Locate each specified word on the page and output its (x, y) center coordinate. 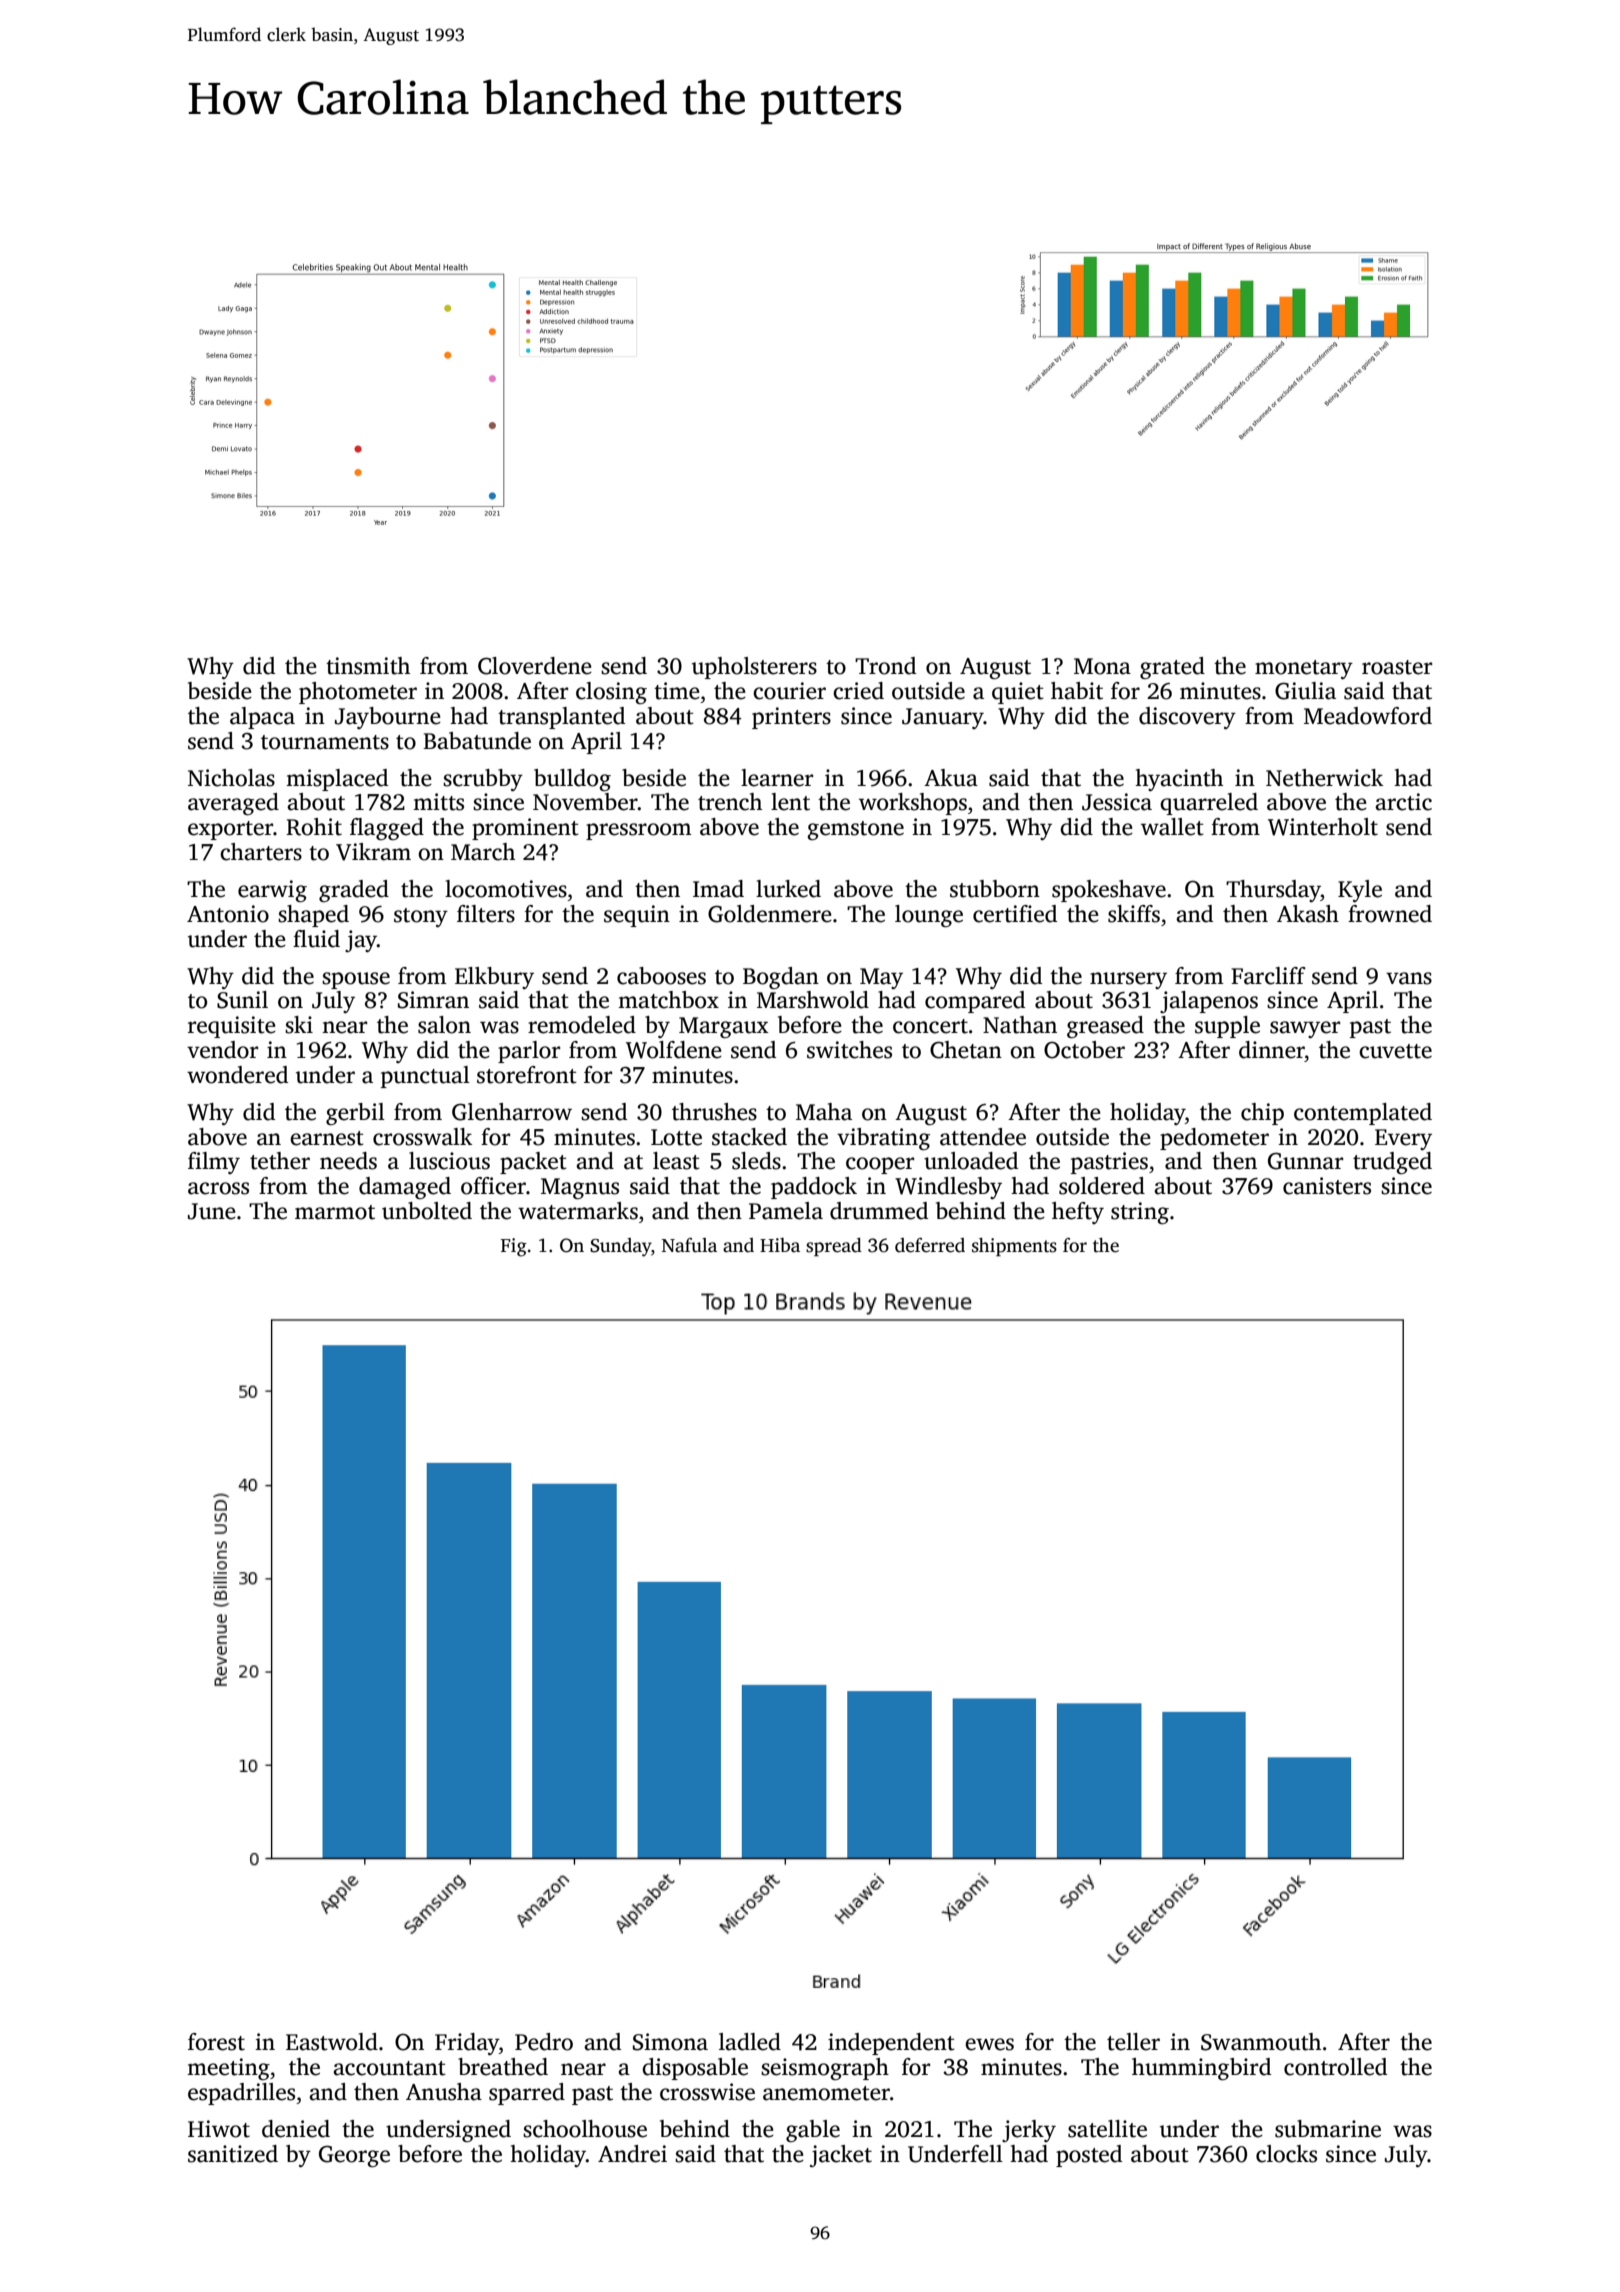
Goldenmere (770, 914)
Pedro (544, 2042)
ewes (989, 2044)
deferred (930, 1245)
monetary (1304, 669)
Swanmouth (1261, 2042)
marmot (335, 1212)
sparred (527, 2094)
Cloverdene (535, 666)
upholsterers (754, 668)
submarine (1328, 2129)
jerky (1029, 2131)
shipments (1014, 1247)
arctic (1403, 802)
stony (421, 917)
